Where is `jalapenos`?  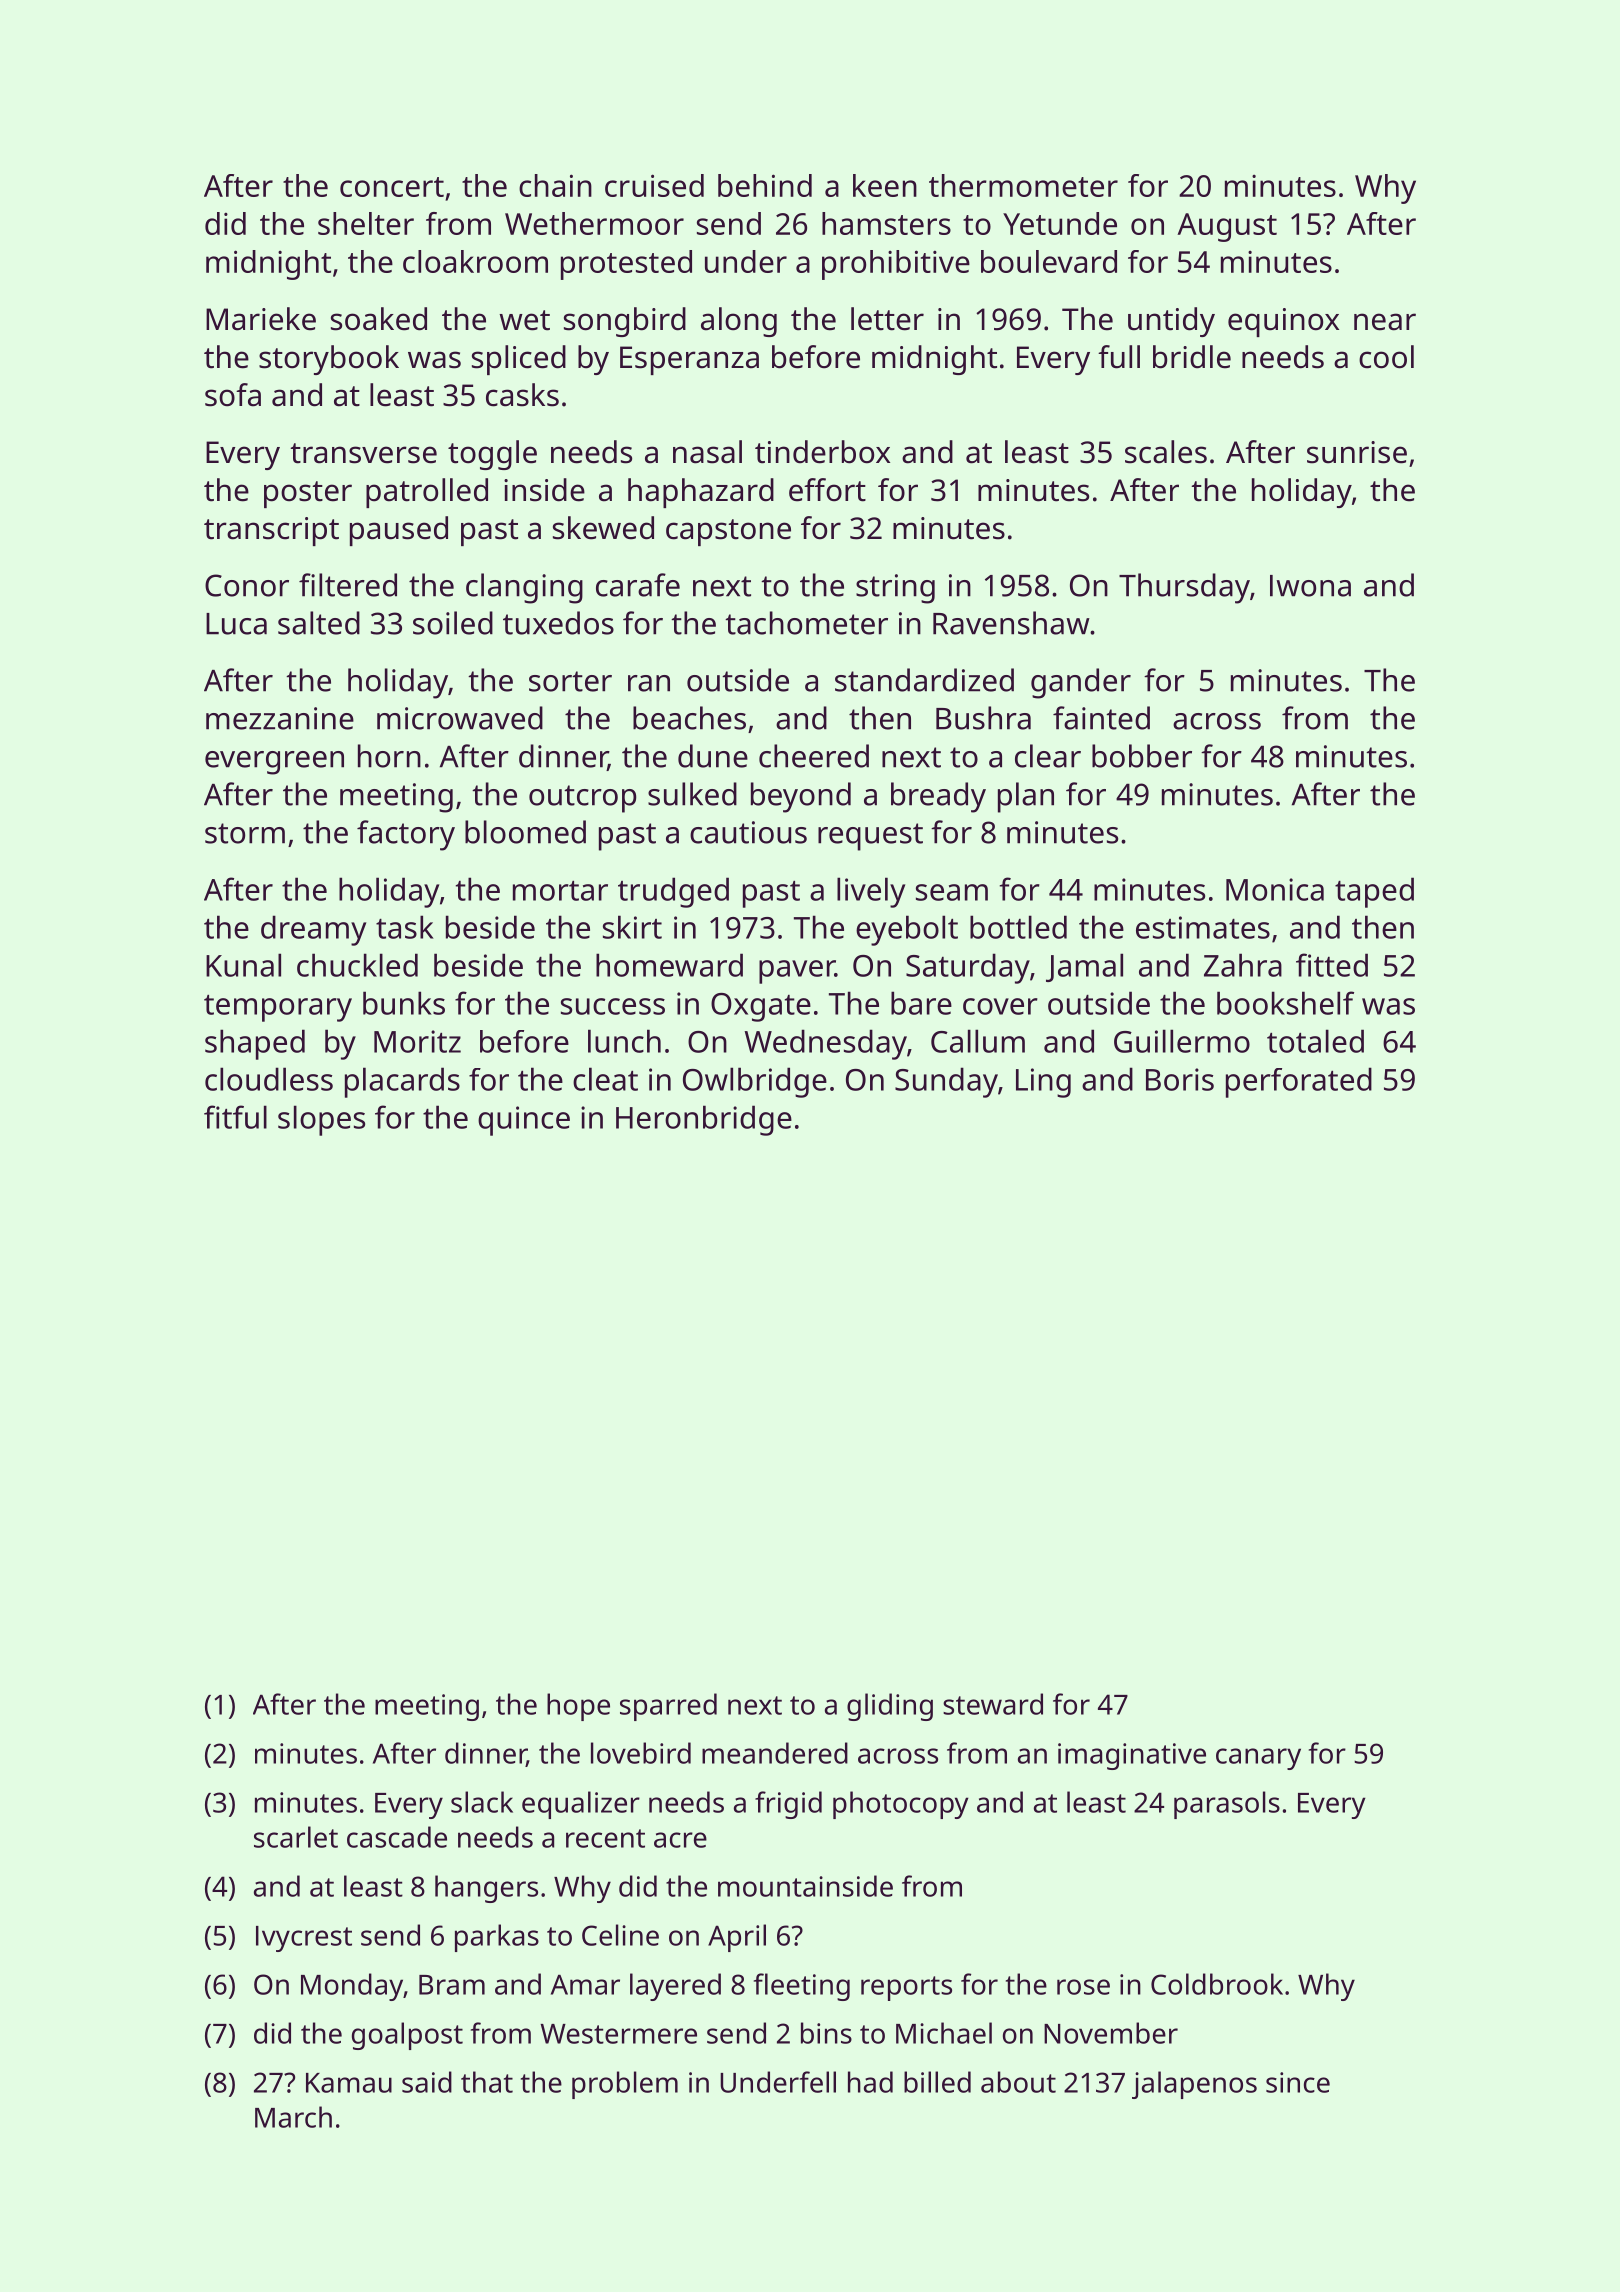
jalapenos is located at coordinates (1194, 2085).
